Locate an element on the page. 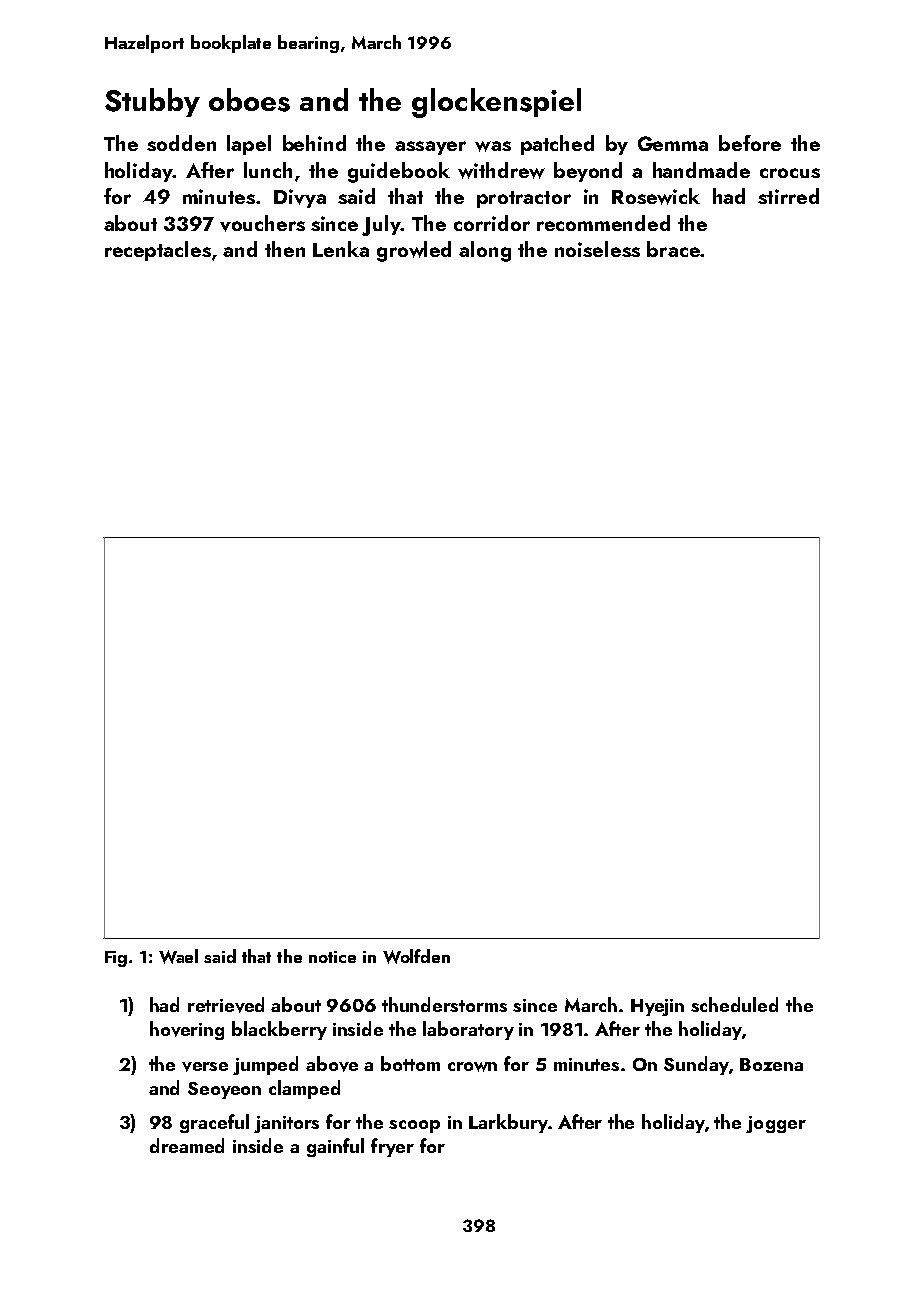  Larkbury is located at coordinates (508, 1123).
